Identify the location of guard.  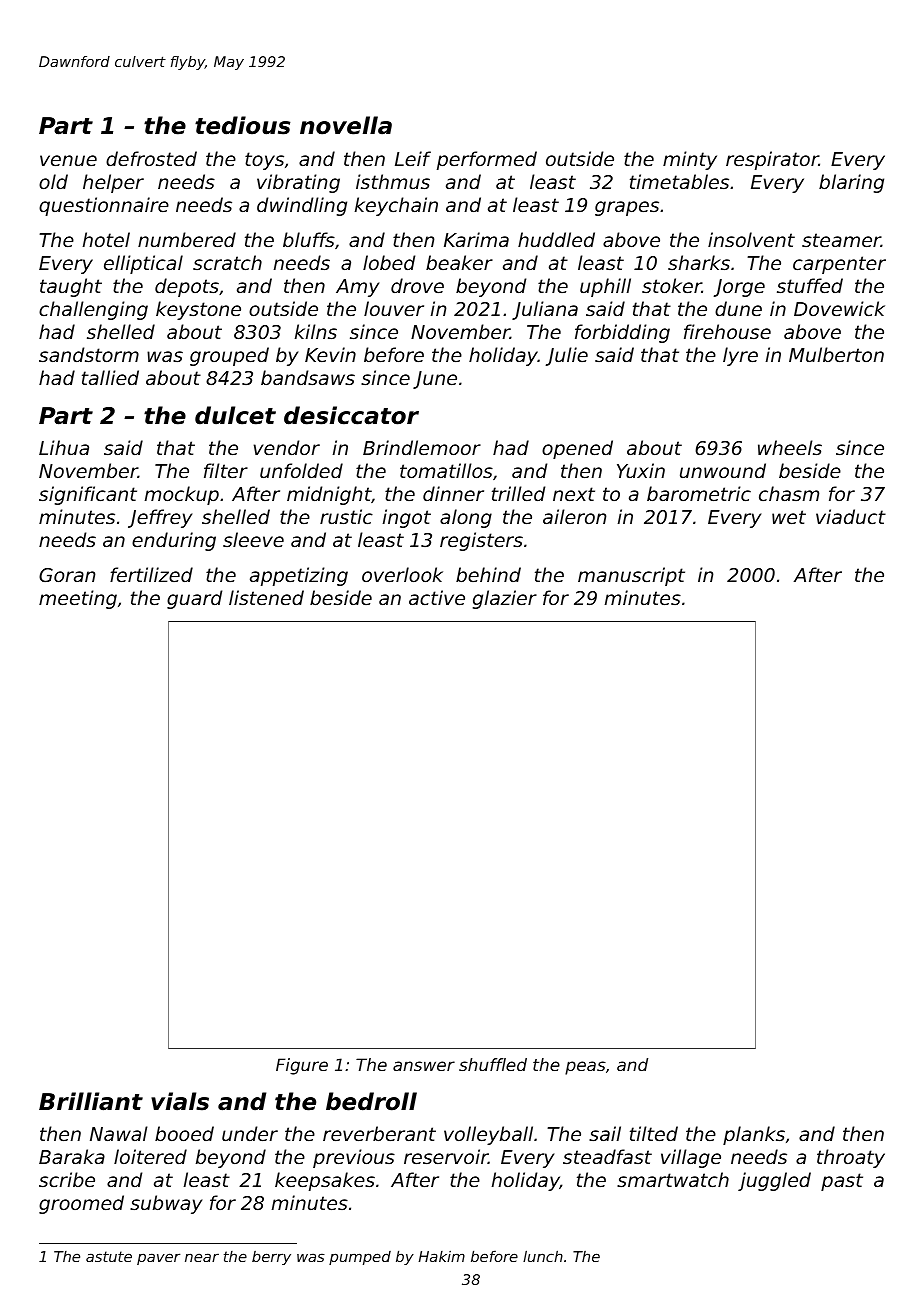
(194, 599).
